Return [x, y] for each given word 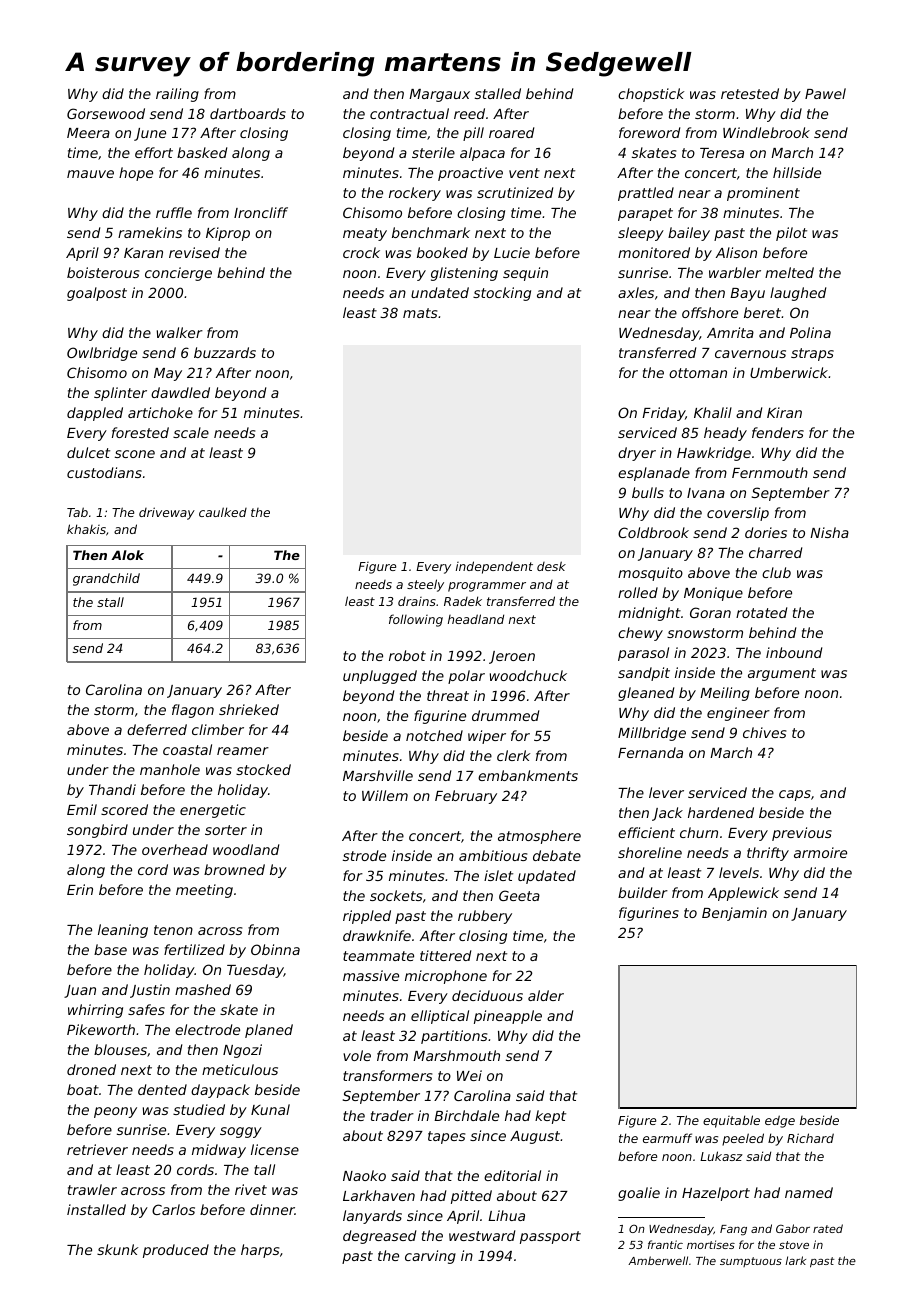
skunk [117, 1249]
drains [417, 601]
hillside [797, 172]
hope [136, 174]
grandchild [106, 579]
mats [420, 313]
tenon [173, 930]
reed [469, 113]
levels [739, 872]
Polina [810, 332]
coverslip [738, 514]
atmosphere [539, 837]
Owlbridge [102, 354]
